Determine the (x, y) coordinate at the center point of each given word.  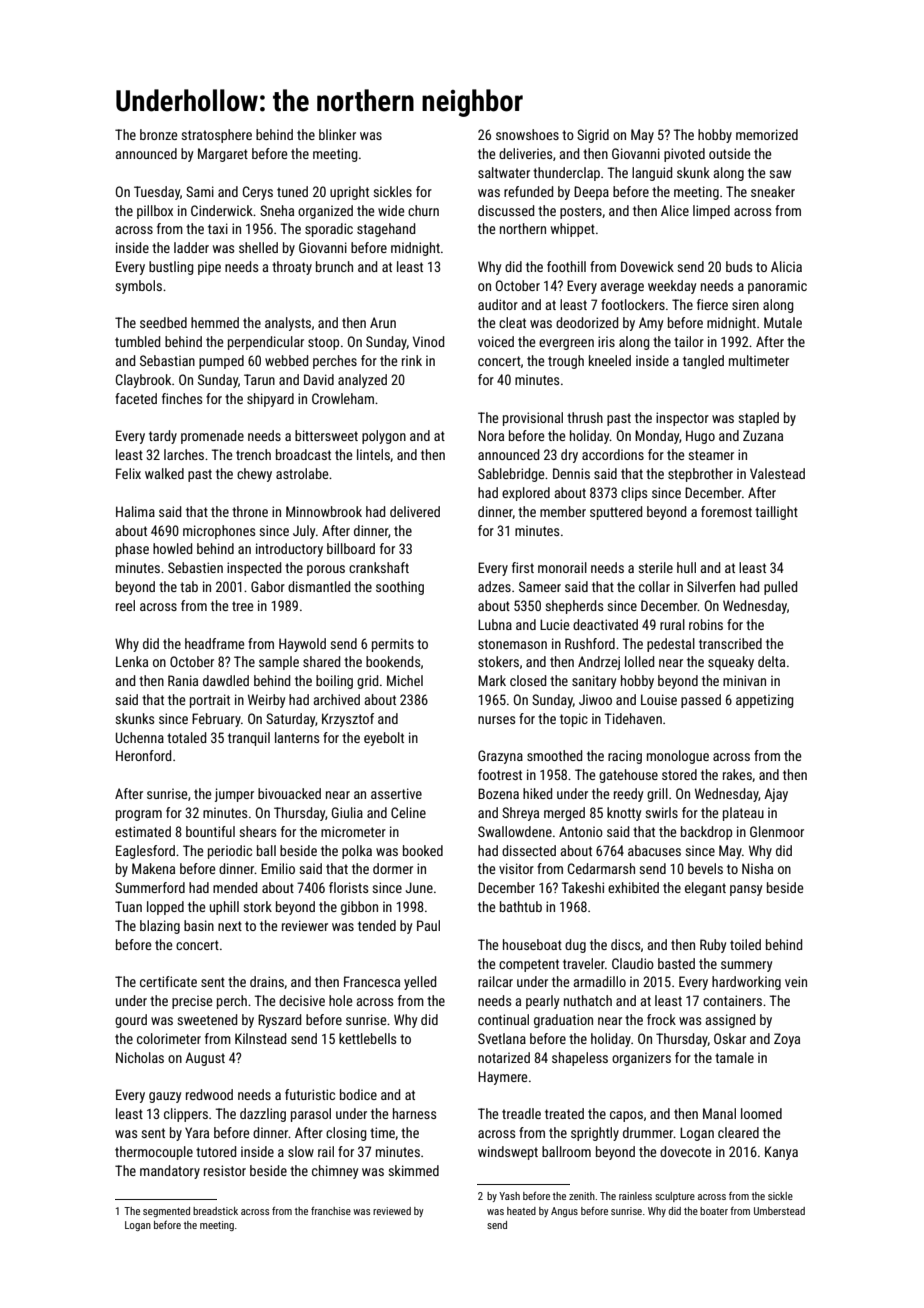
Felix (128, 473)
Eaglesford (145, 852)
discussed (506, 210)
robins (706, 624)
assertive (396, 793)
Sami (200, 191)
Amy (651, 324)
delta (771, 661)
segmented (166, 1212)
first (523, 567)
